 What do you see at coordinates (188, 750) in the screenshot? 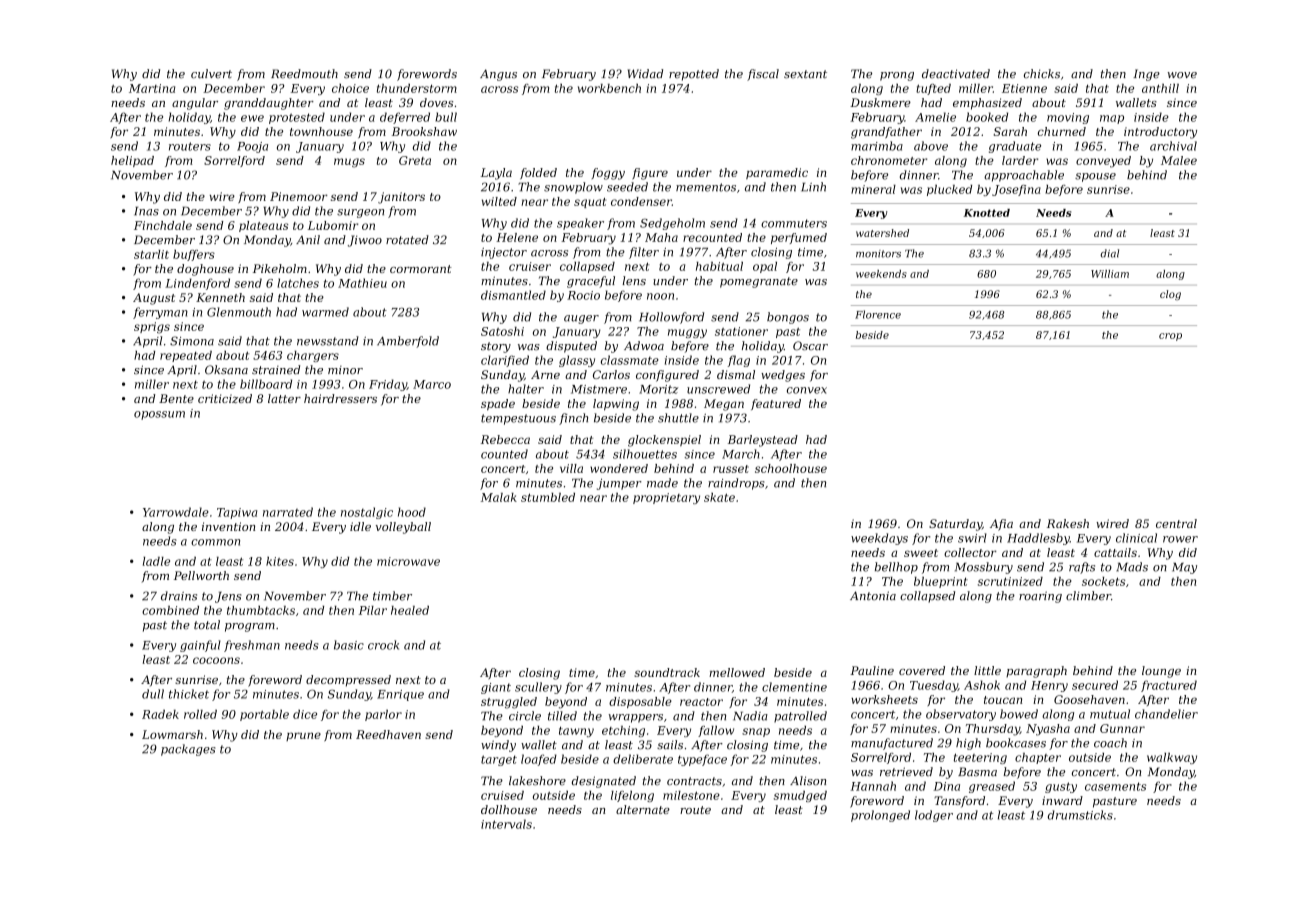
I see `packages` at bounding box center [188, 750].
